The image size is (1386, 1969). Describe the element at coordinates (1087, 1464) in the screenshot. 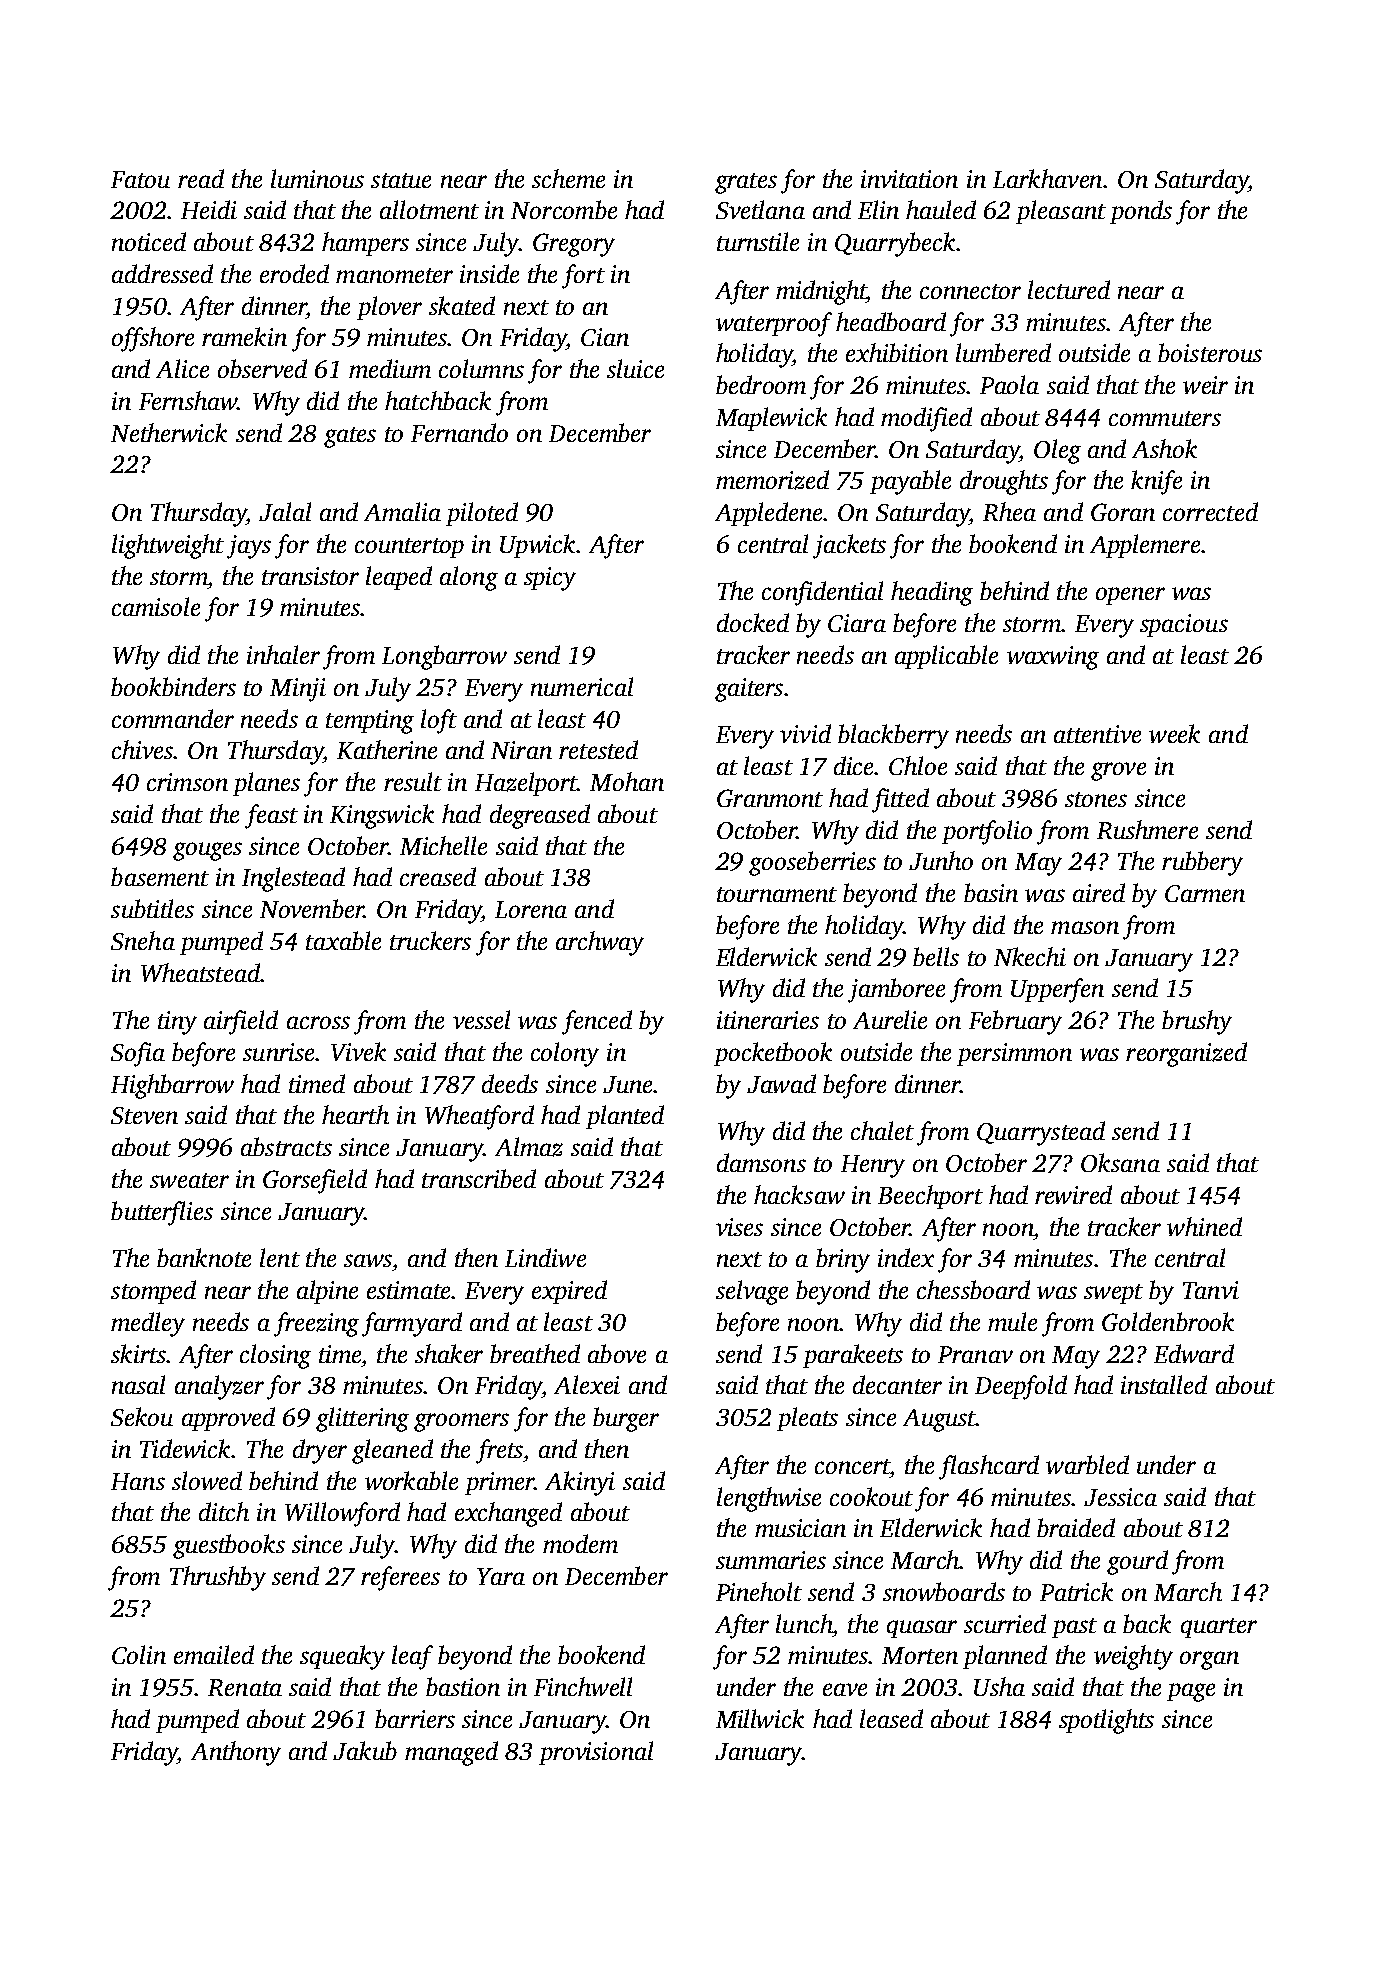

I see `warbled` at that location.
